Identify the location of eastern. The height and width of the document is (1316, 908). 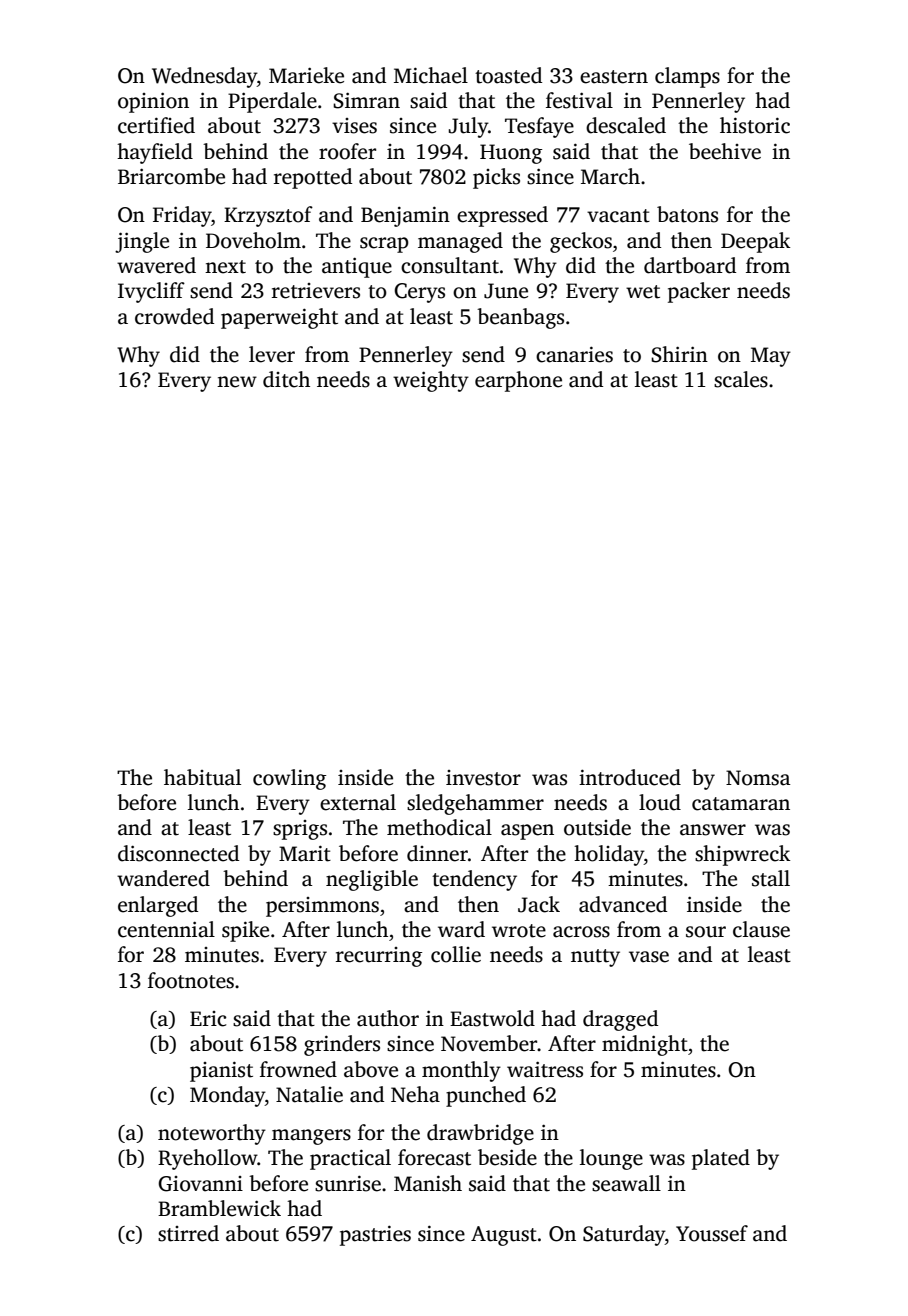
(614, 77).
